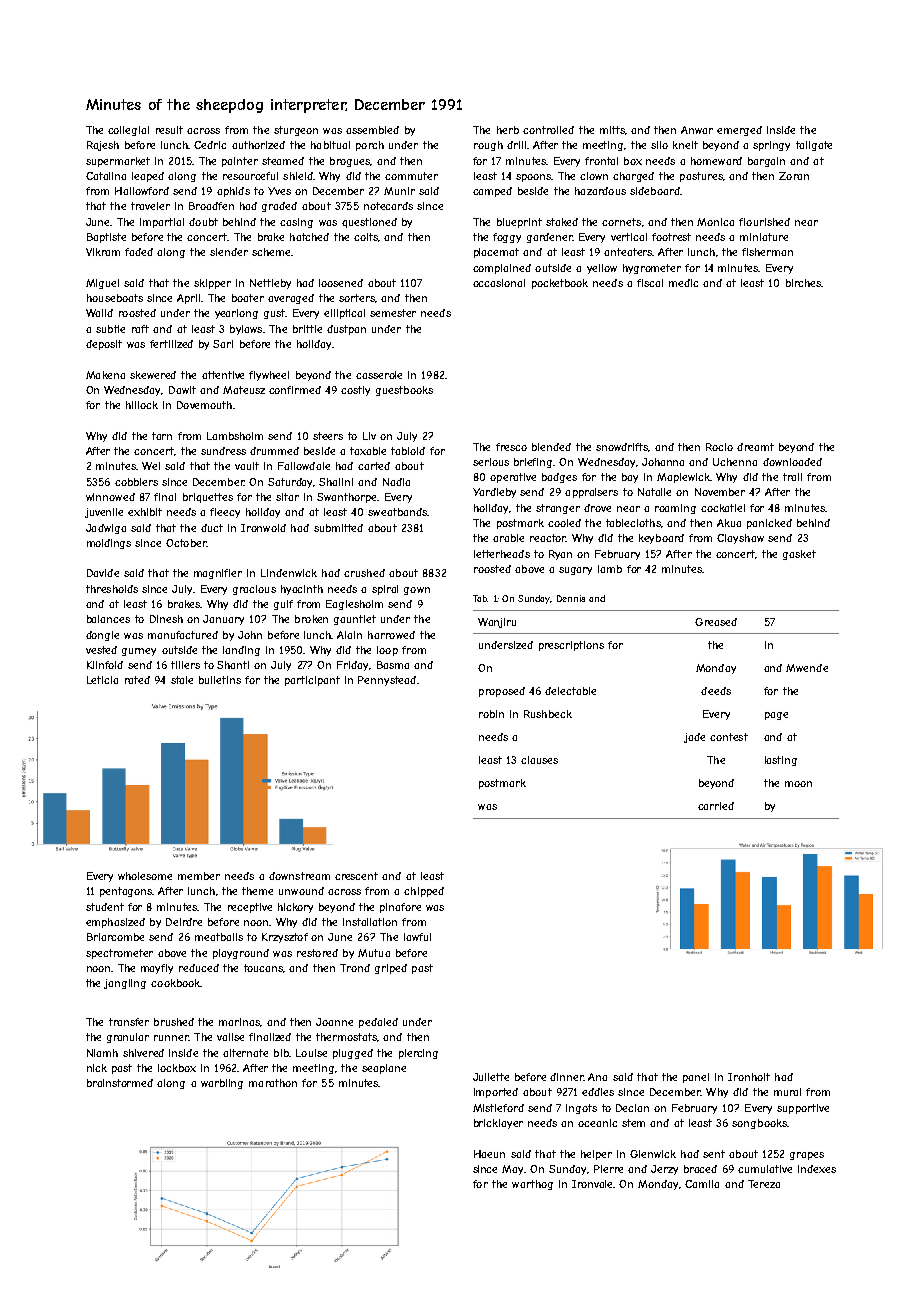 This screenshot has width=924, height=1308. What do you see at coordinates (551, 447) in the screenshot?
I see `blended` at bounding box center [551, 447].
